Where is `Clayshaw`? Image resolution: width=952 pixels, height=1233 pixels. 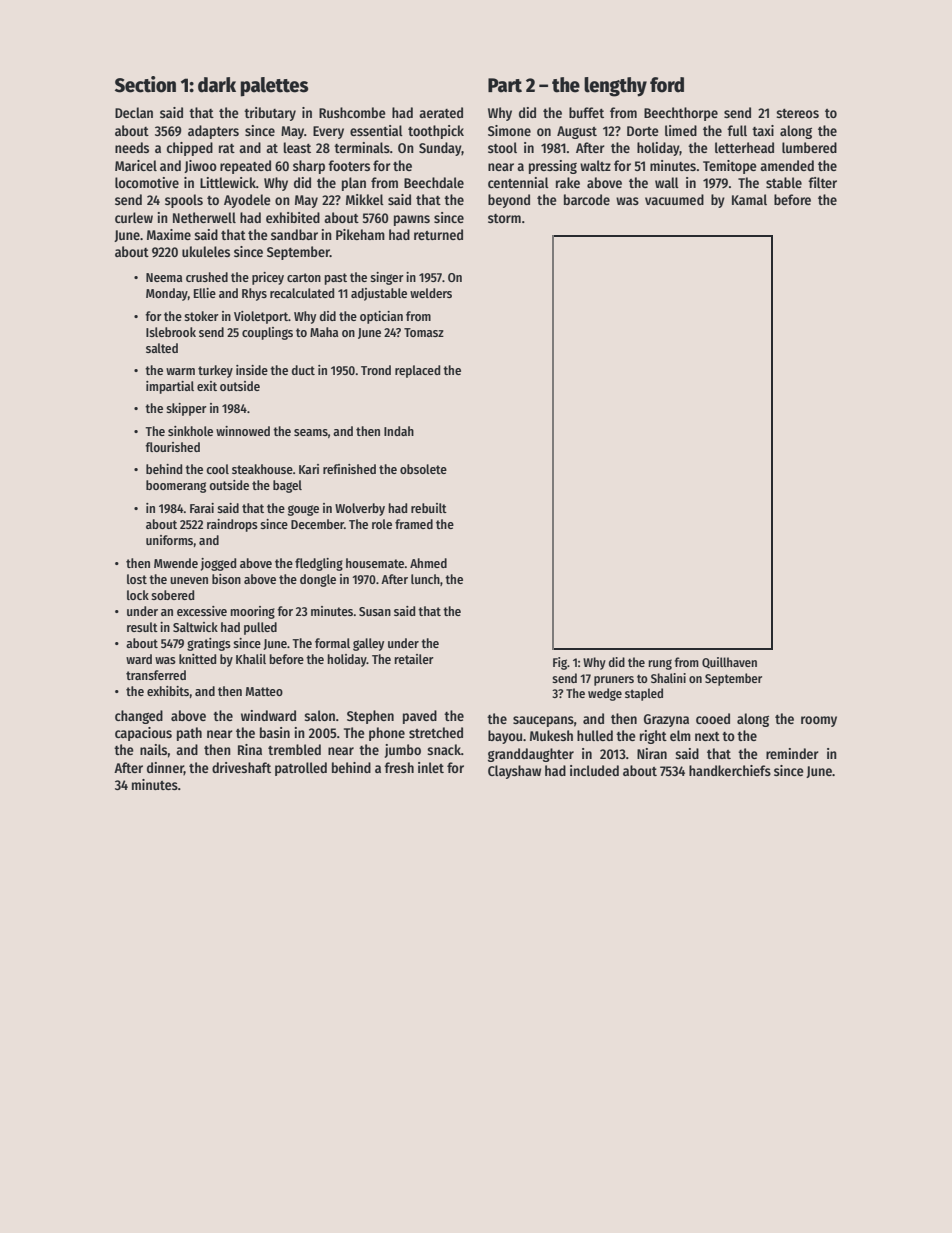 Clayshaw is located at coordinates (514, 772).
